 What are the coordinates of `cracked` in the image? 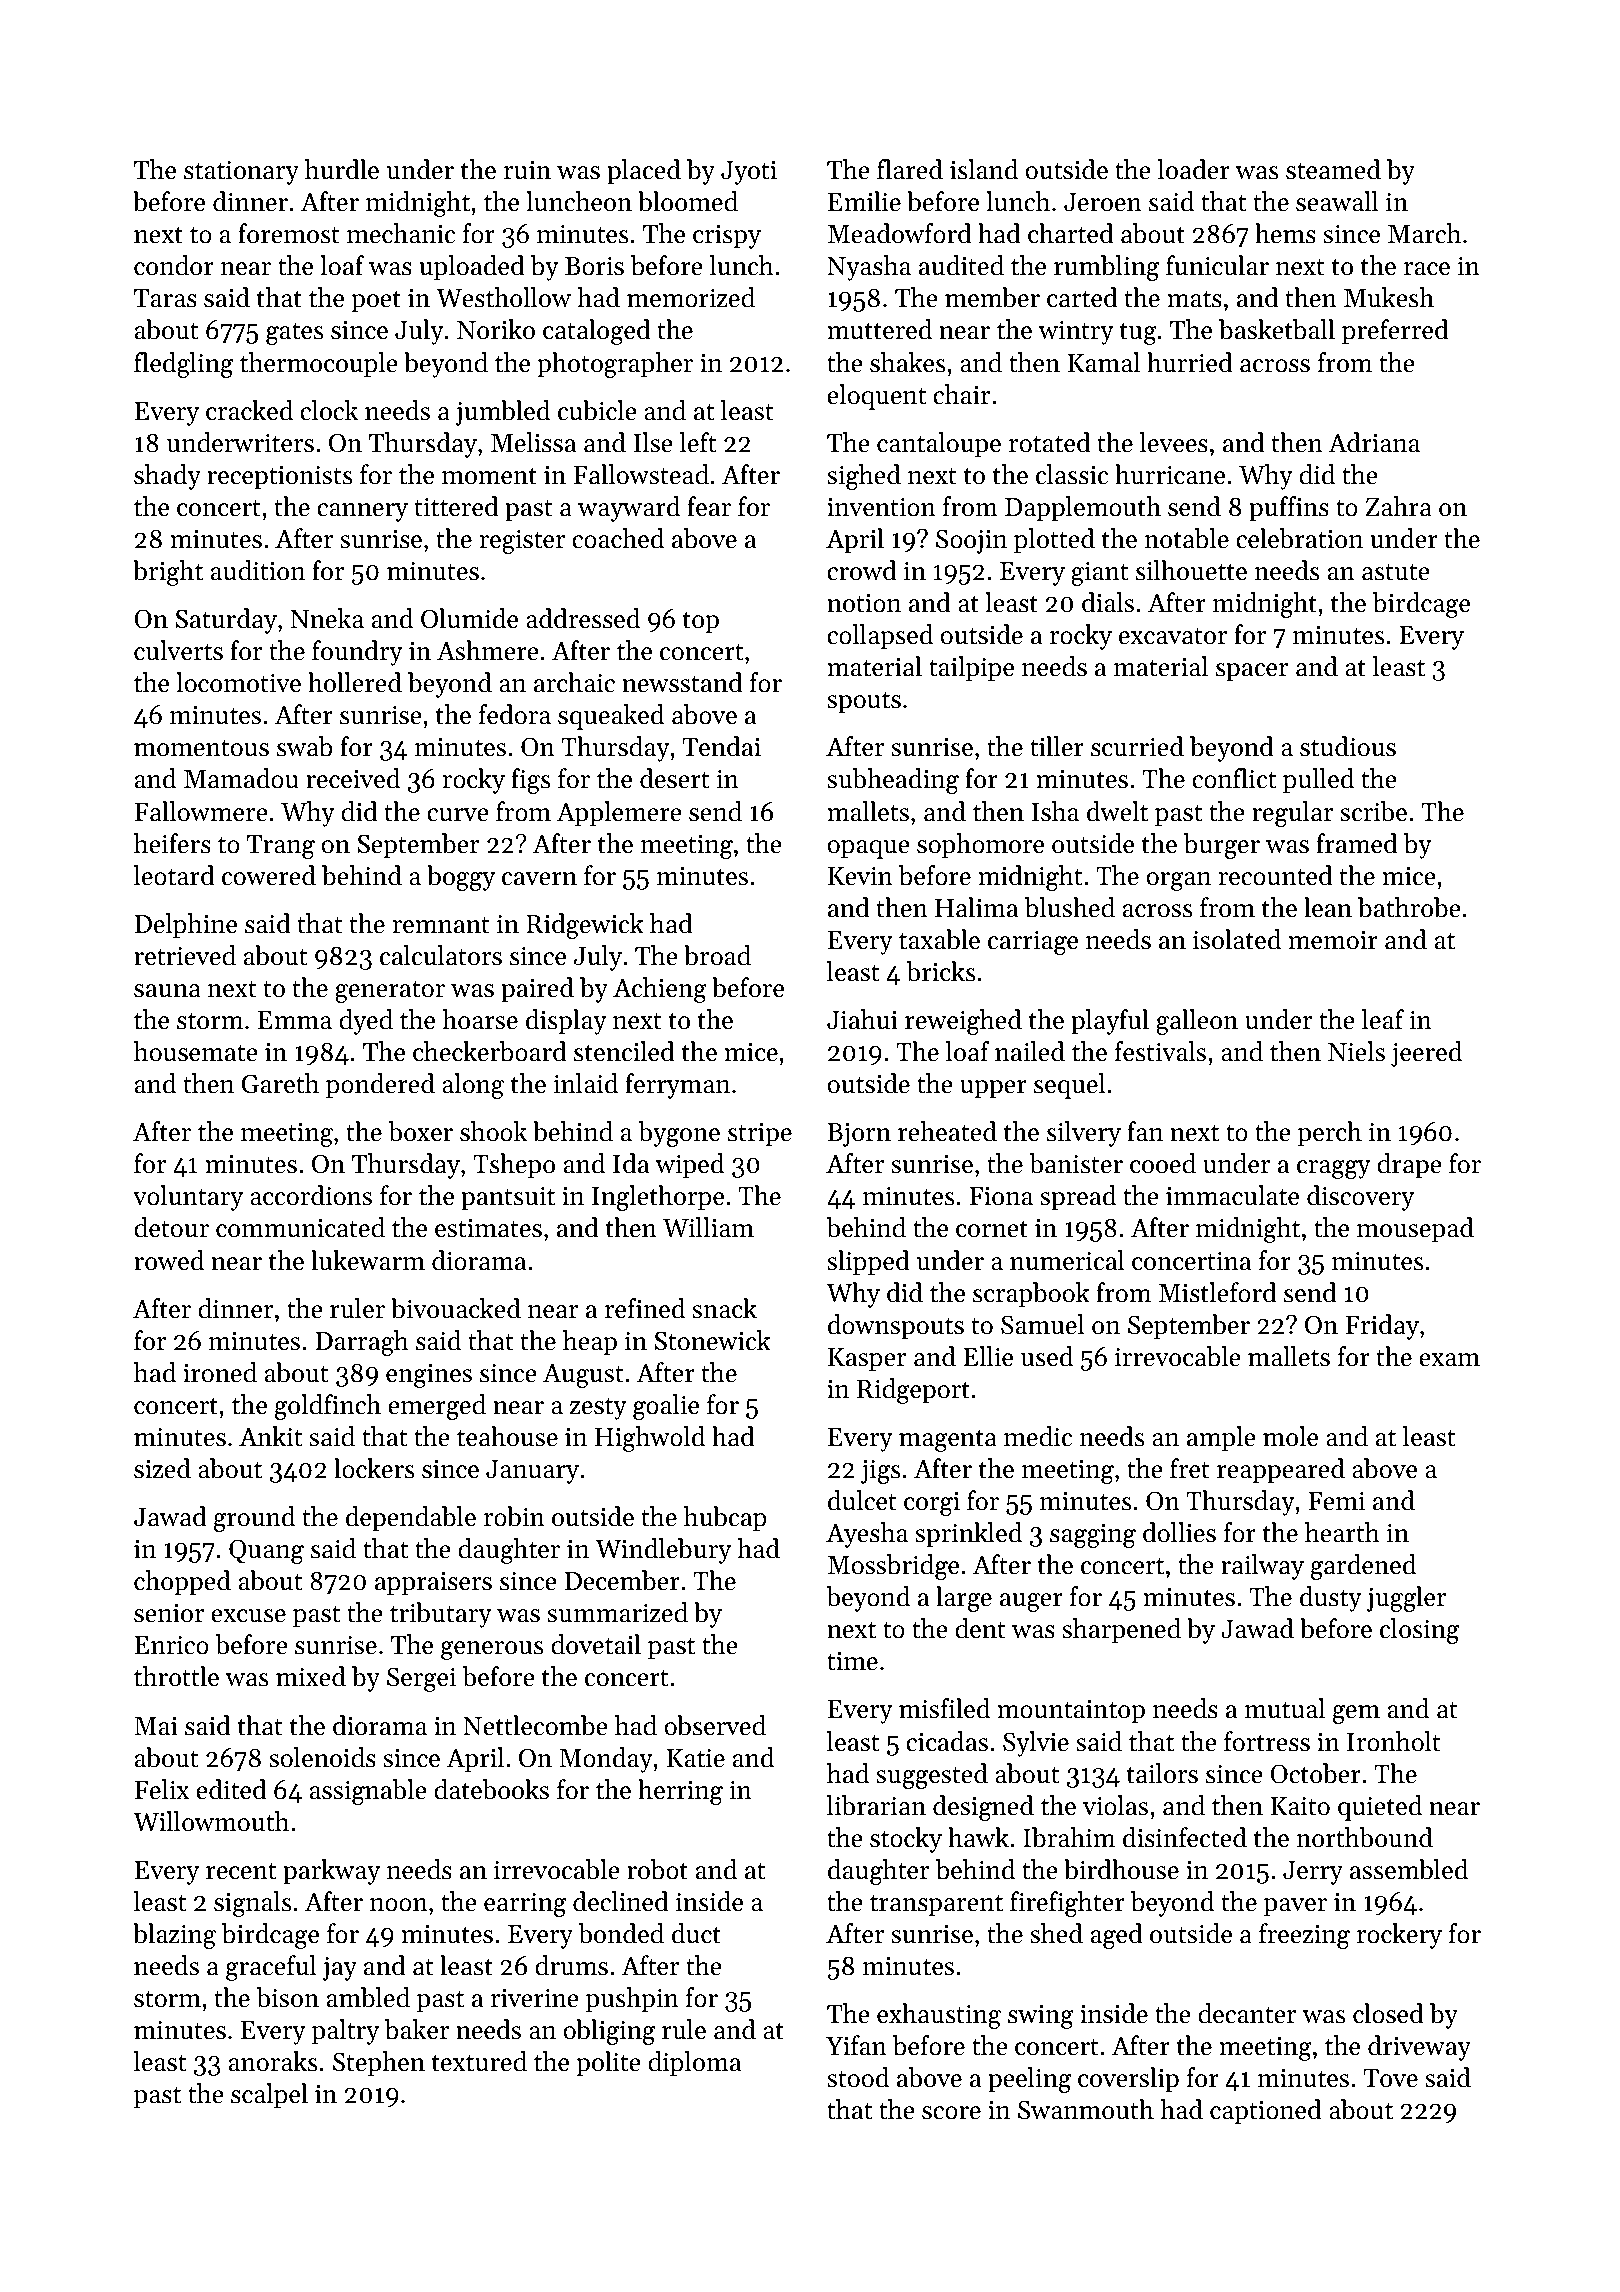 It's located at (249, 410).
